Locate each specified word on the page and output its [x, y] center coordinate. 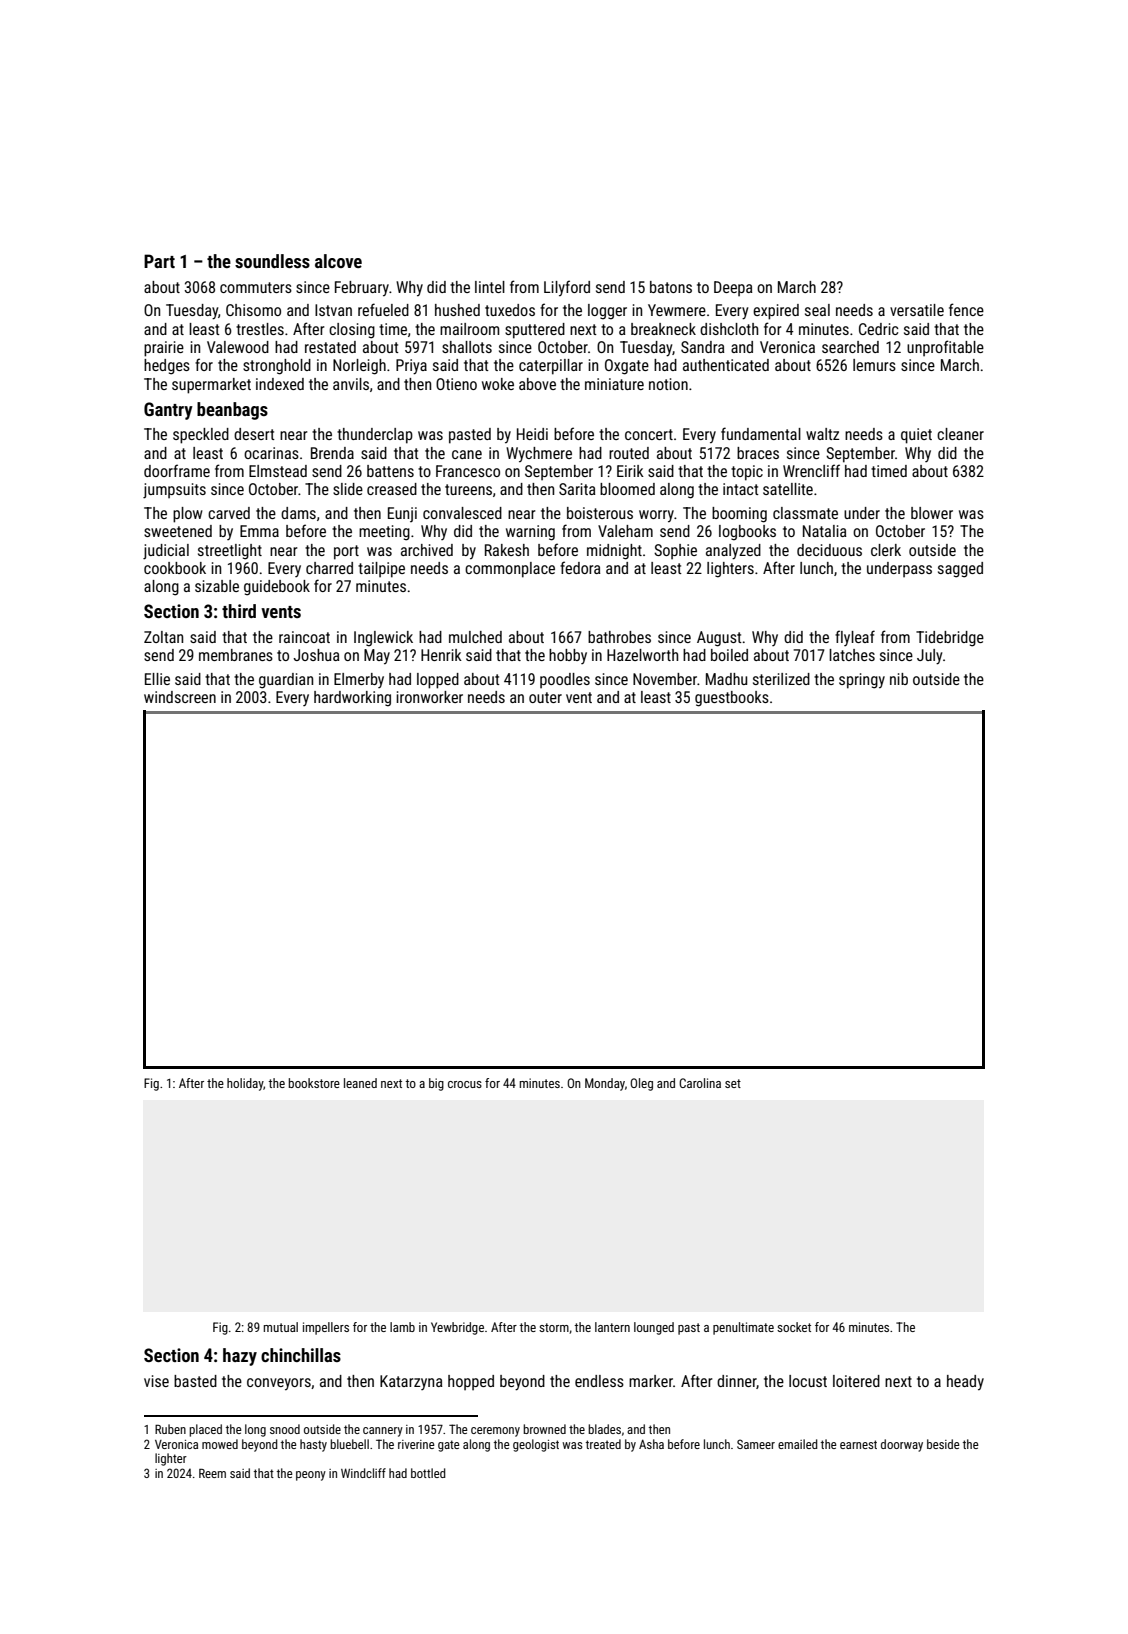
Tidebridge [950, 639]
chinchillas [301, 1355]
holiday [245, 1084]
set [733, 1083]
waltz [822, 434]
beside [943, 1444]
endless [599, 1381]
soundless [272, 261]
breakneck [663, 329]
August [719, 639]
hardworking [352, 699]
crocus [465, 1084]
